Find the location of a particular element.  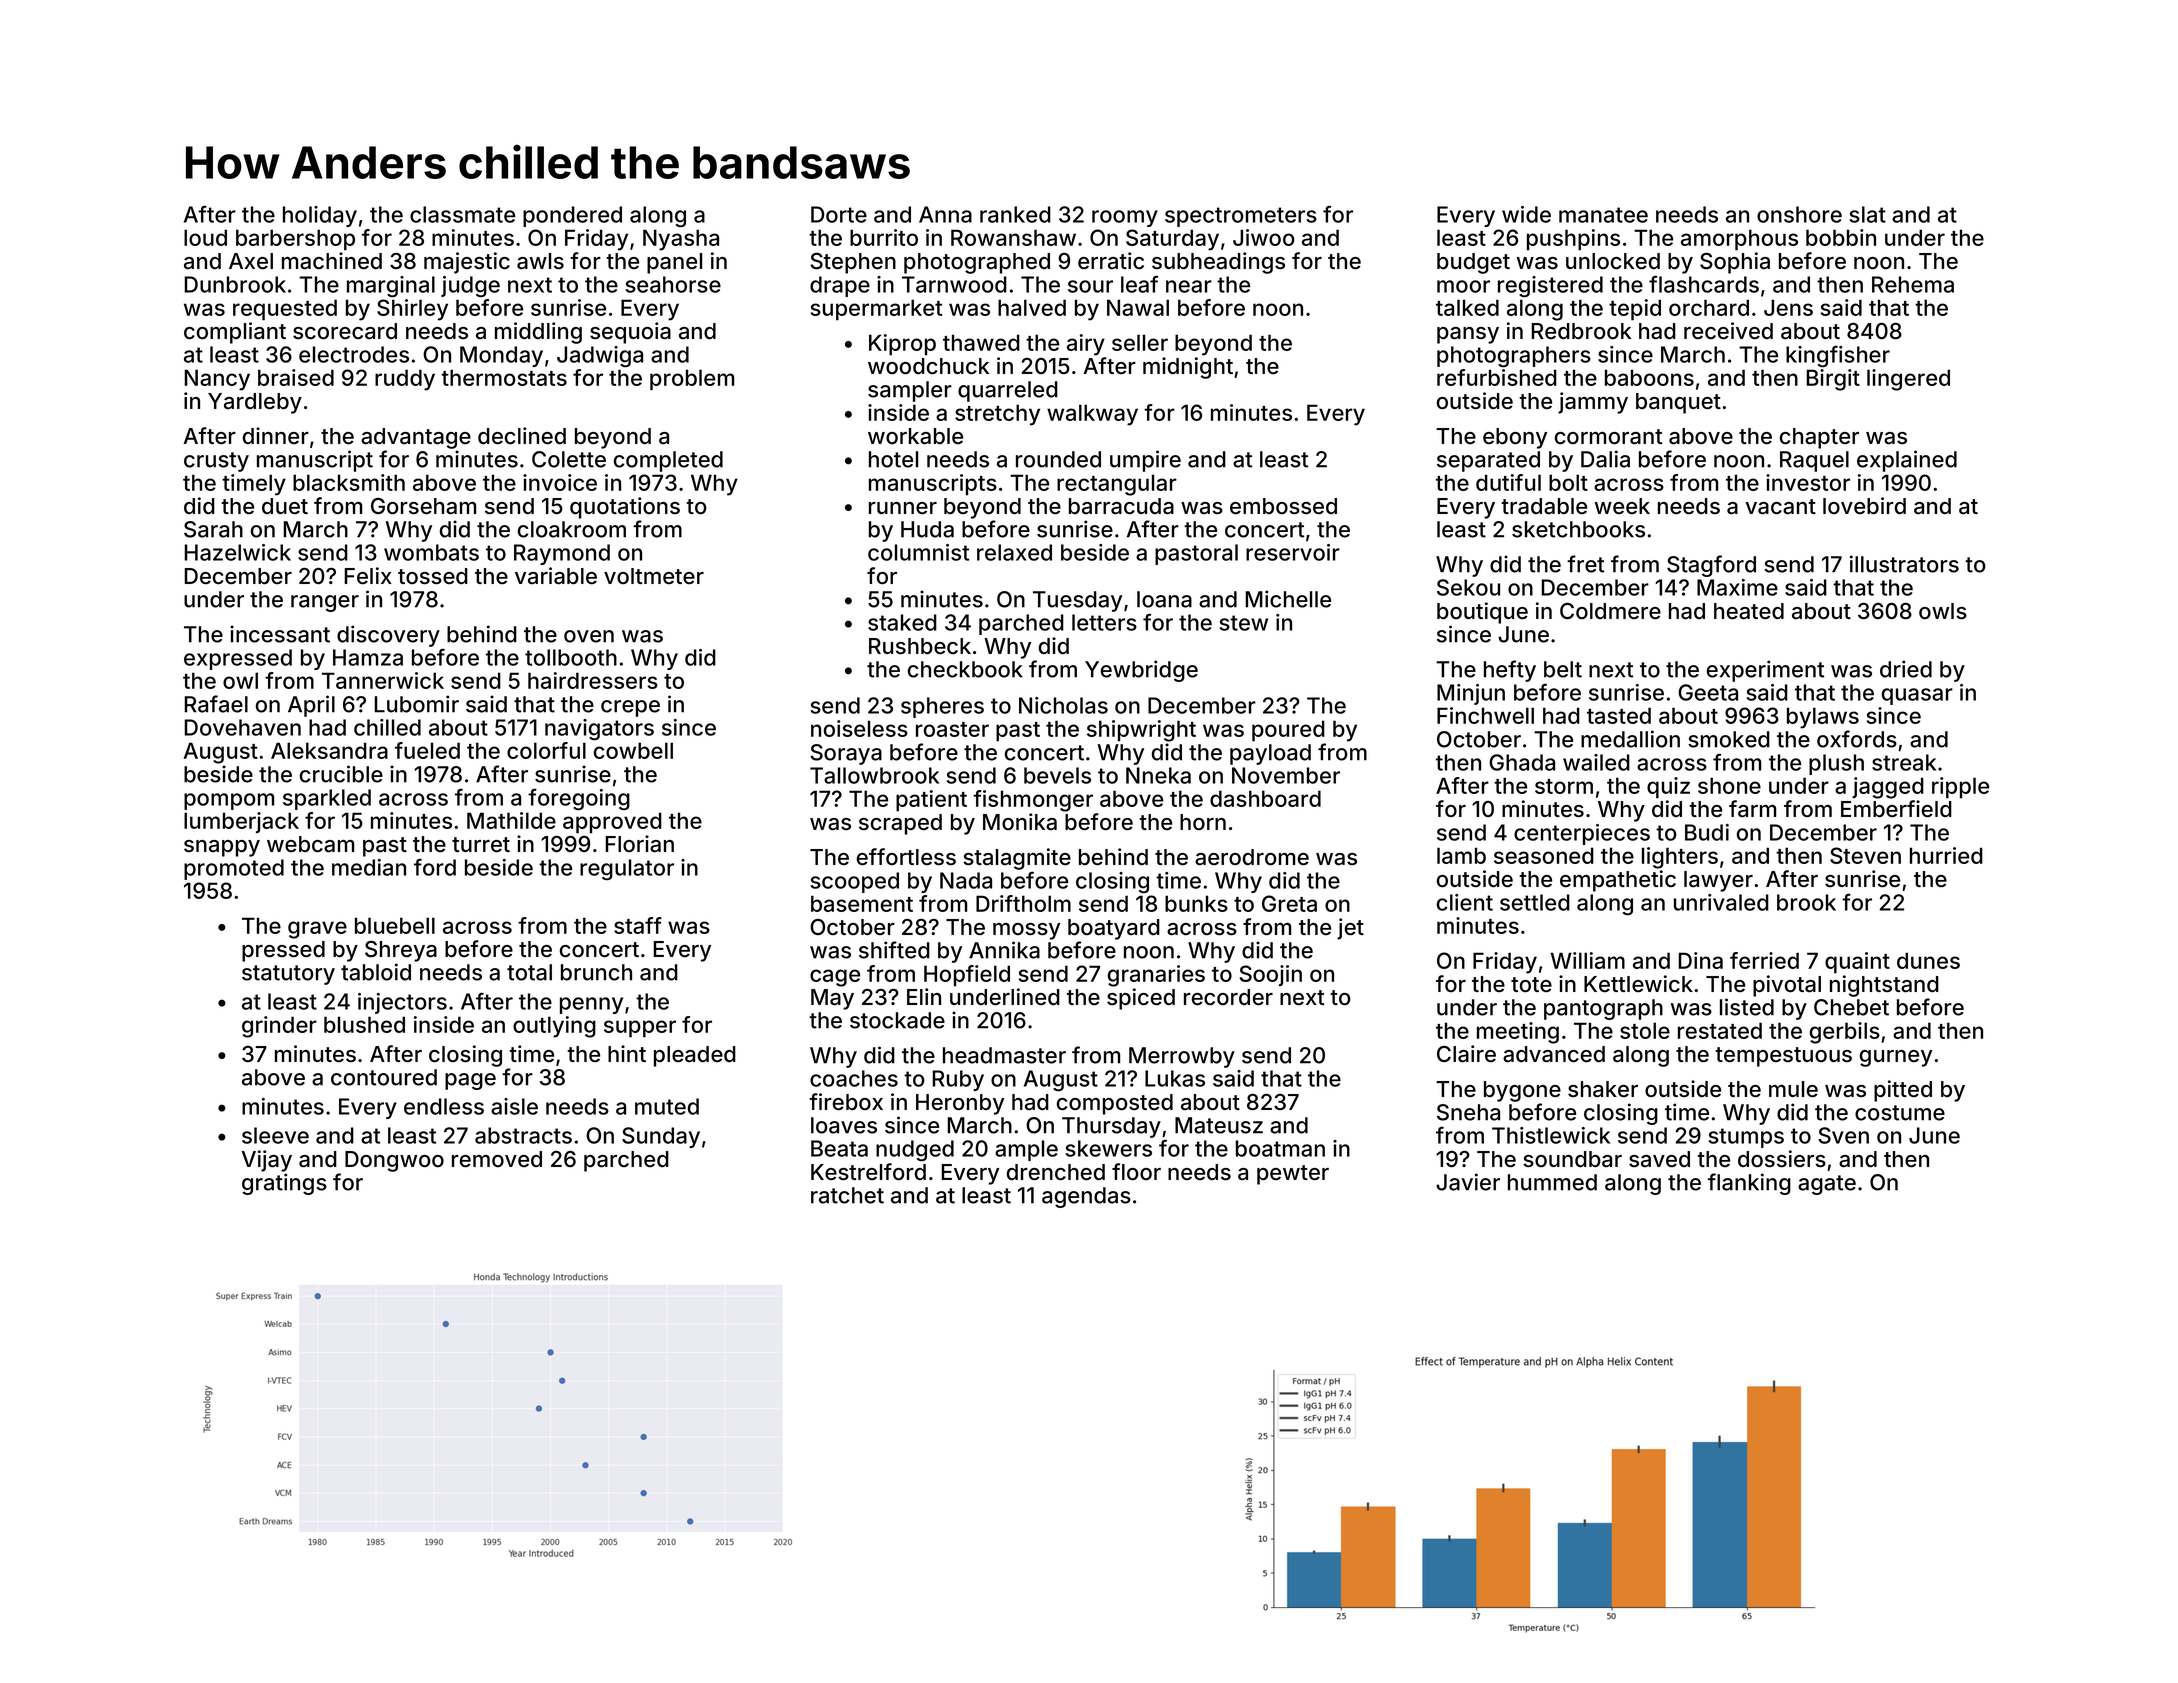

agendas is located at coordinates (1086, 1197).
